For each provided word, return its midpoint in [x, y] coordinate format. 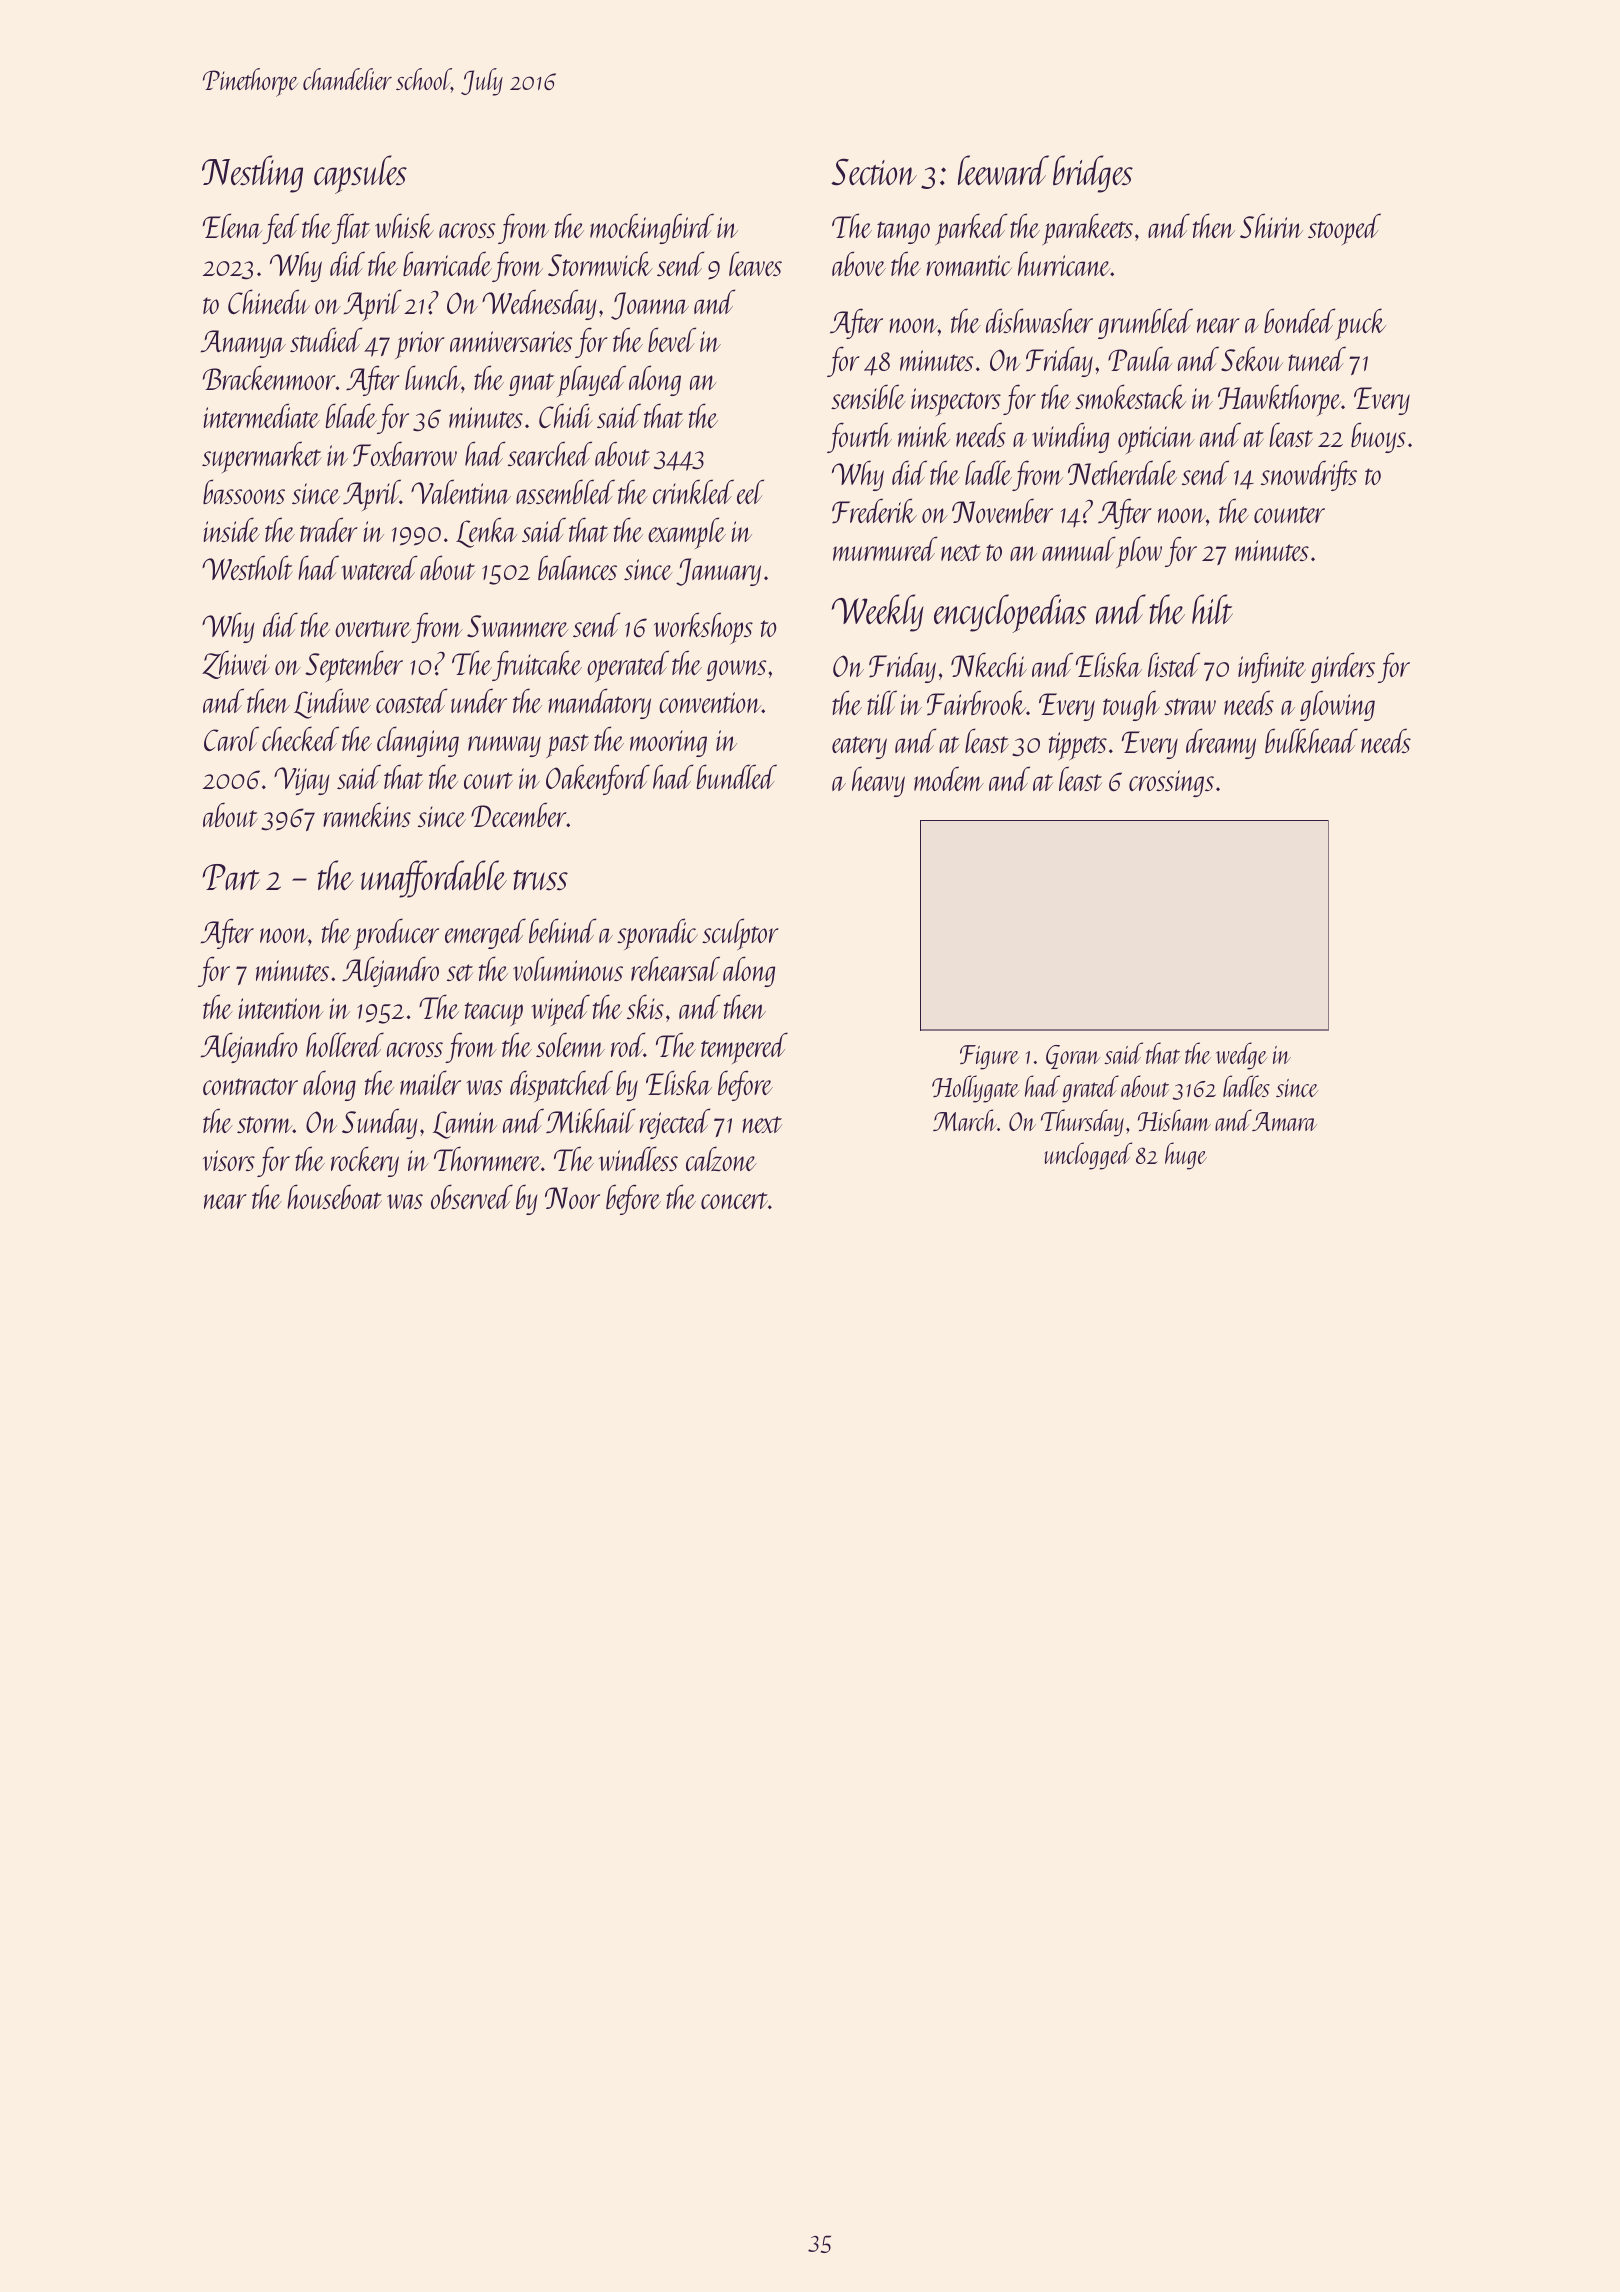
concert [734, 1200]
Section [874, 172]
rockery [365, 1161]
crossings [1171, 783]
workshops [703, 628]
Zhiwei [236, 664]
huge [1186, 1156]
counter [1289, 514]
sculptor [740, 934]
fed [281, 228]
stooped [1344, 229]
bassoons [244, 491]
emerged [485, 933]
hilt [1212, 609]
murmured [885, 548]
